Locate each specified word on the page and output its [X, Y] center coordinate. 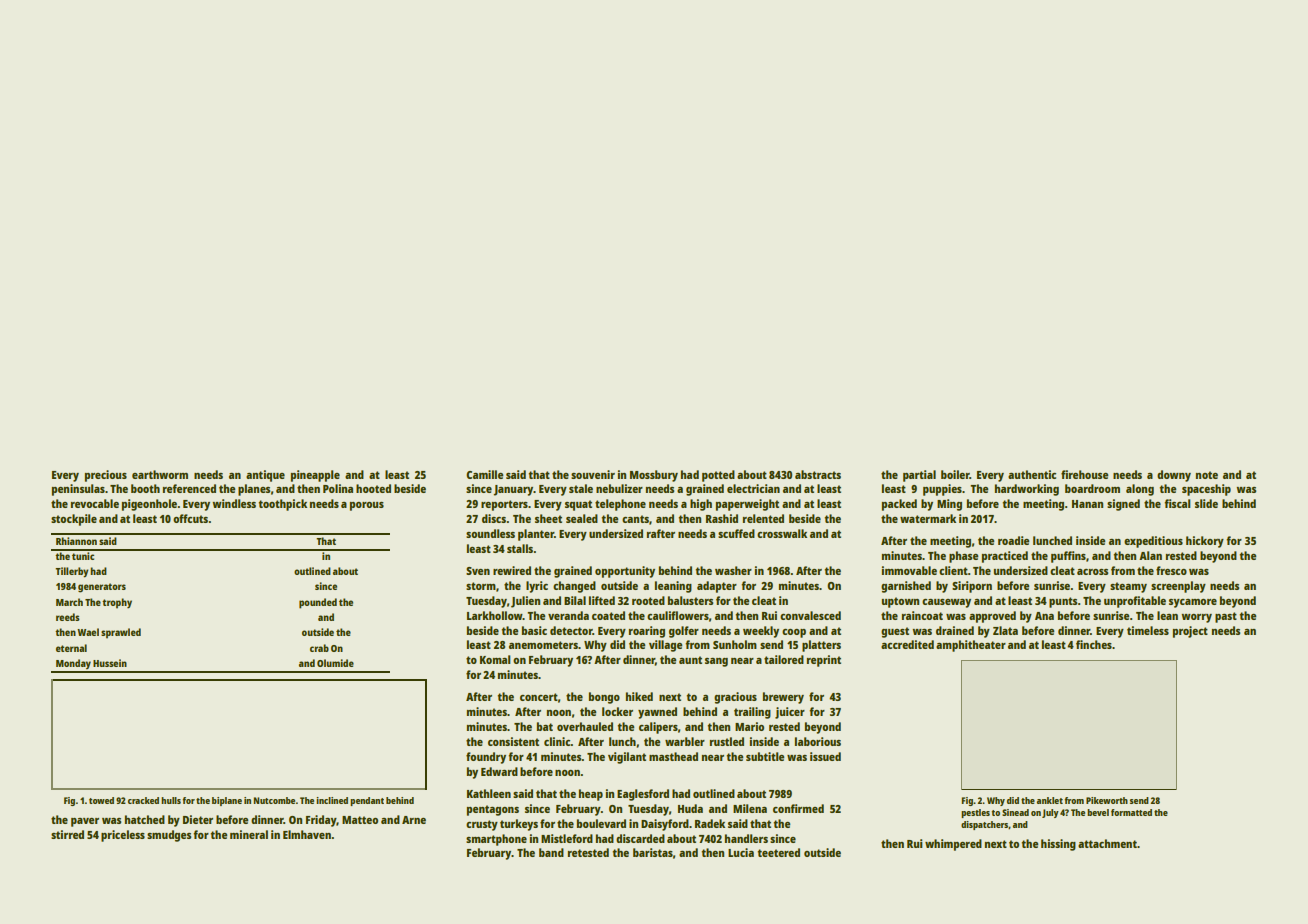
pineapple [315, 476]
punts [1063, 602]
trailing [752, 713]
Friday [321, 821]
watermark [928, 518]
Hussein [110, 663]
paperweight [747, 505]
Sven [478, 571]
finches [1094, 644]
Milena [750, 808]
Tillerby [71, 572]
